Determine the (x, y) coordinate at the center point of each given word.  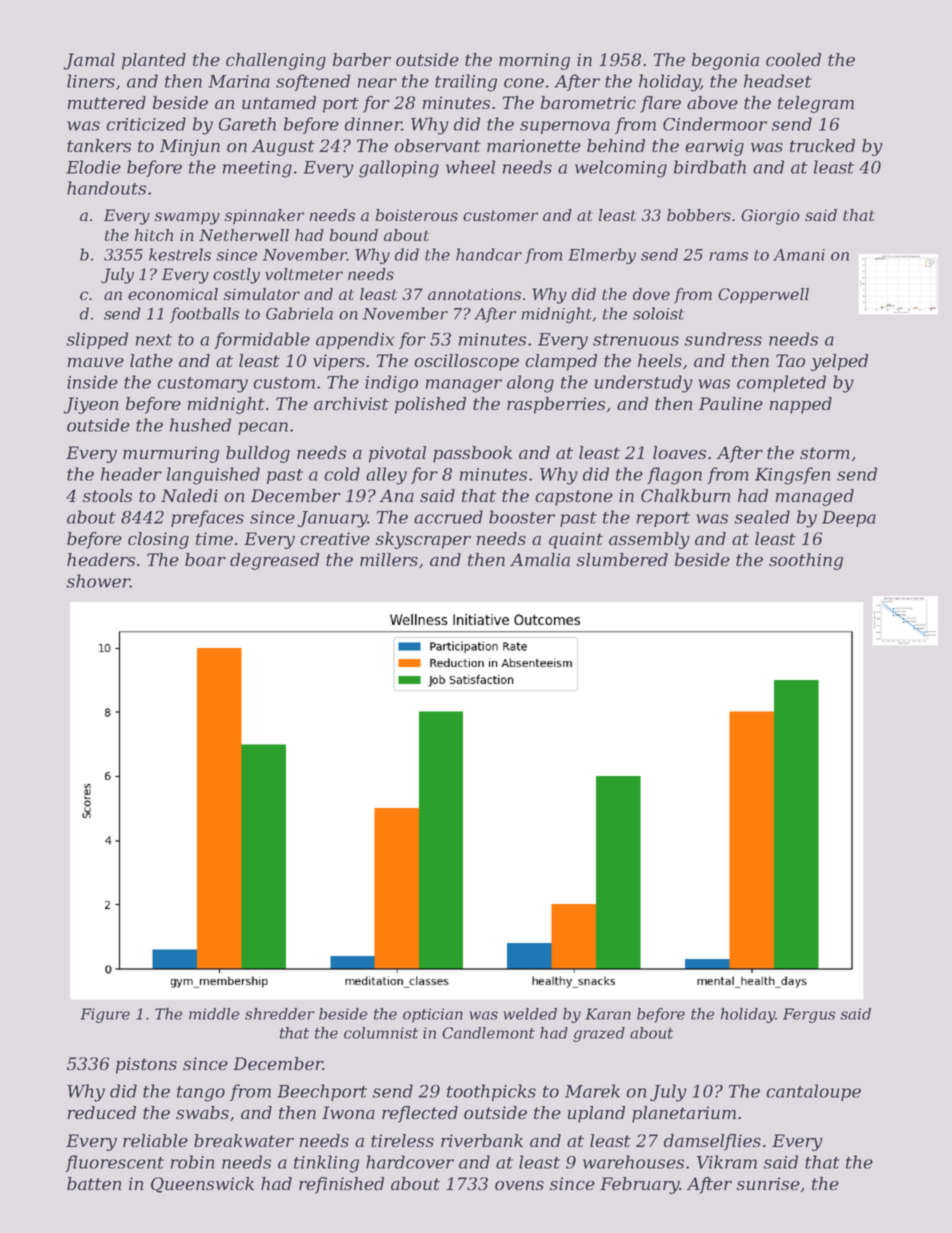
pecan (263, 428)
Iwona (348, 1112)
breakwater (244, 1140)
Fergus (809, 1015)
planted (154, 61)
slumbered (622, 559)
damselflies (712, 1142)
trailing (466, 83)
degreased (274, 561)
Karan (608, 1014)
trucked (822, 145)
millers (389, 559)
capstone (574, 498)
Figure (105, 1015)
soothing (806, 561)
